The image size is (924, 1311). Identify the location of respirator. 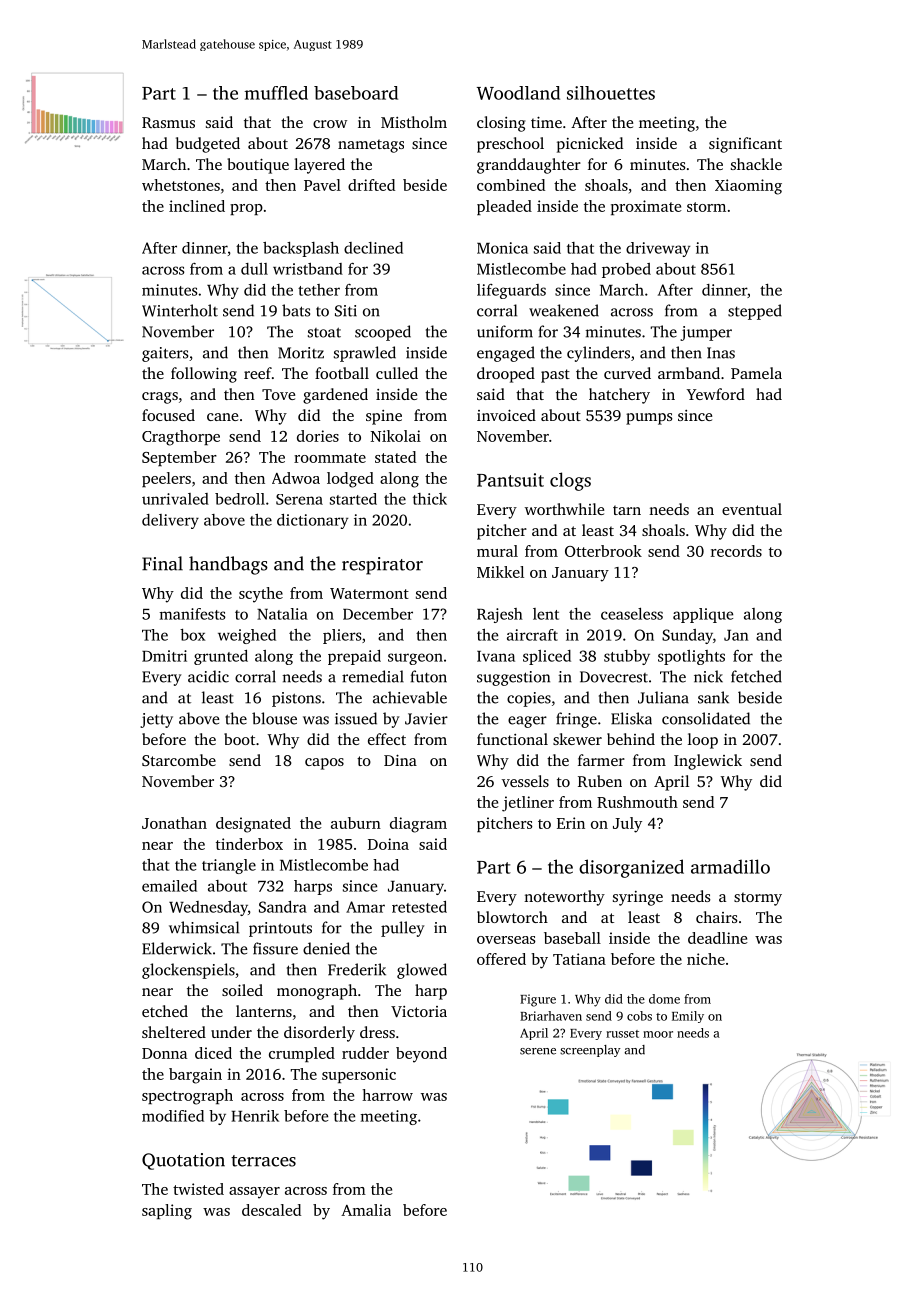
(382, 566).
